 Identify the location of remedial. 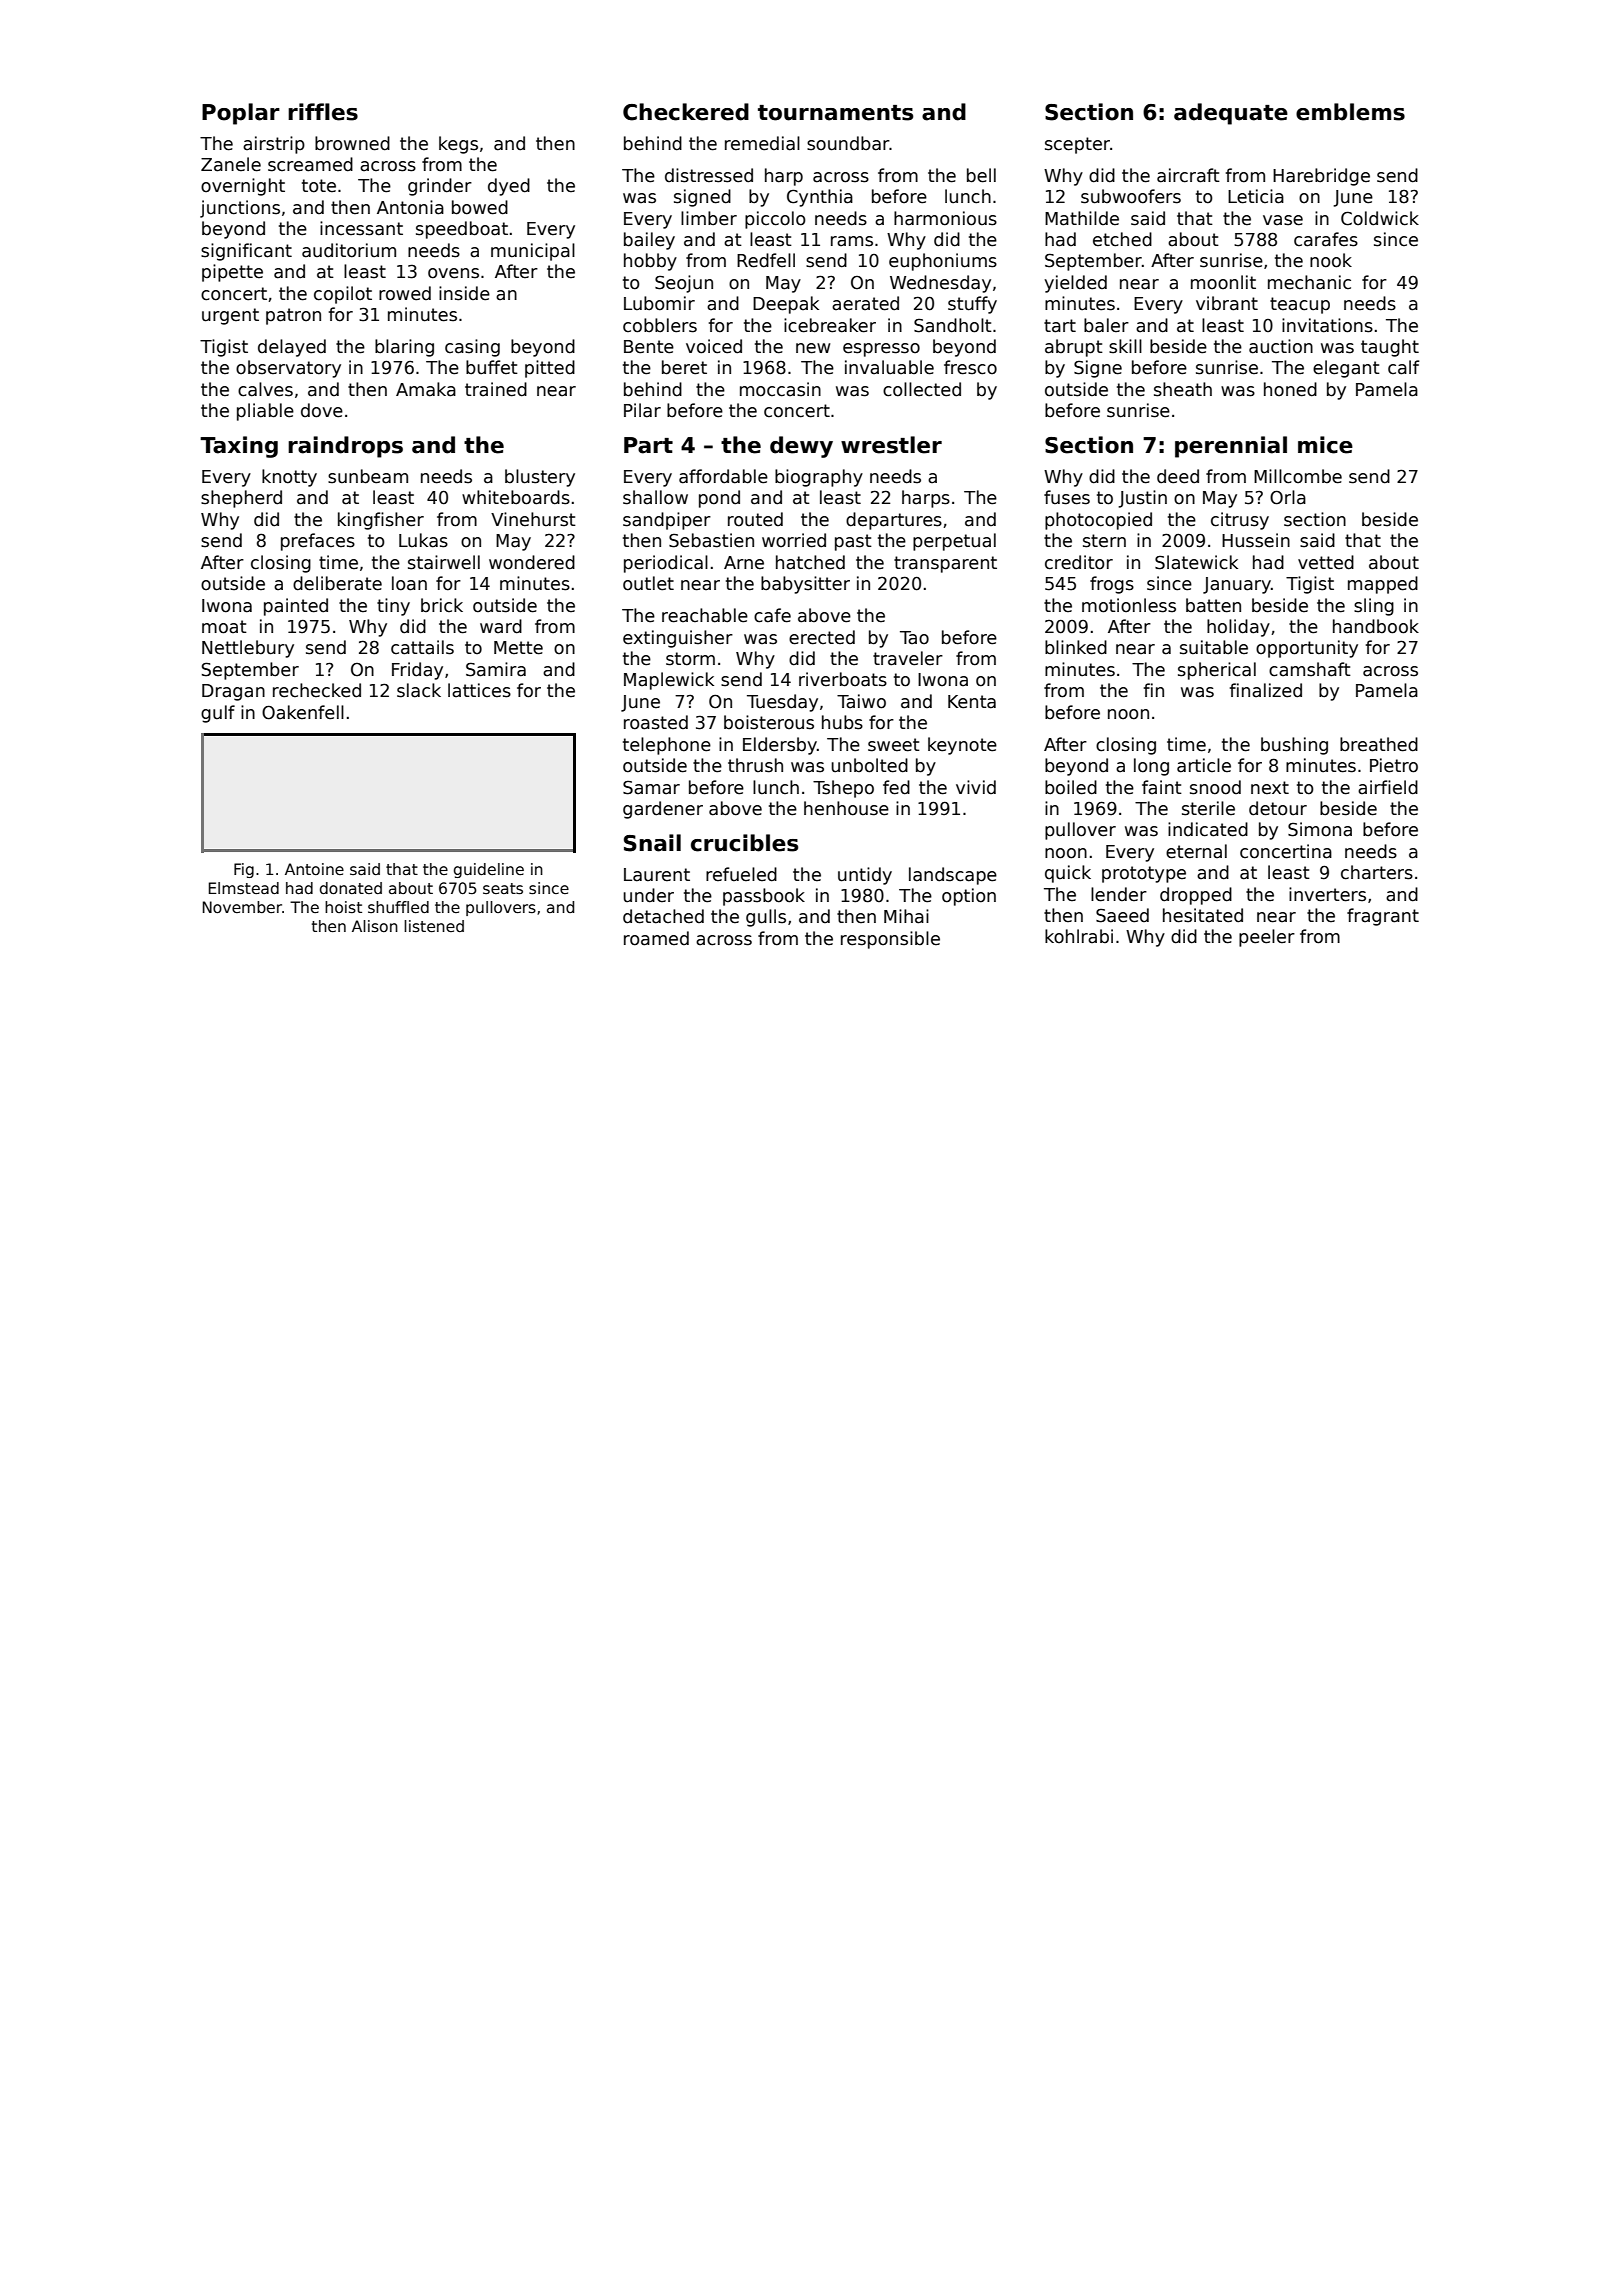
(762, 143).
